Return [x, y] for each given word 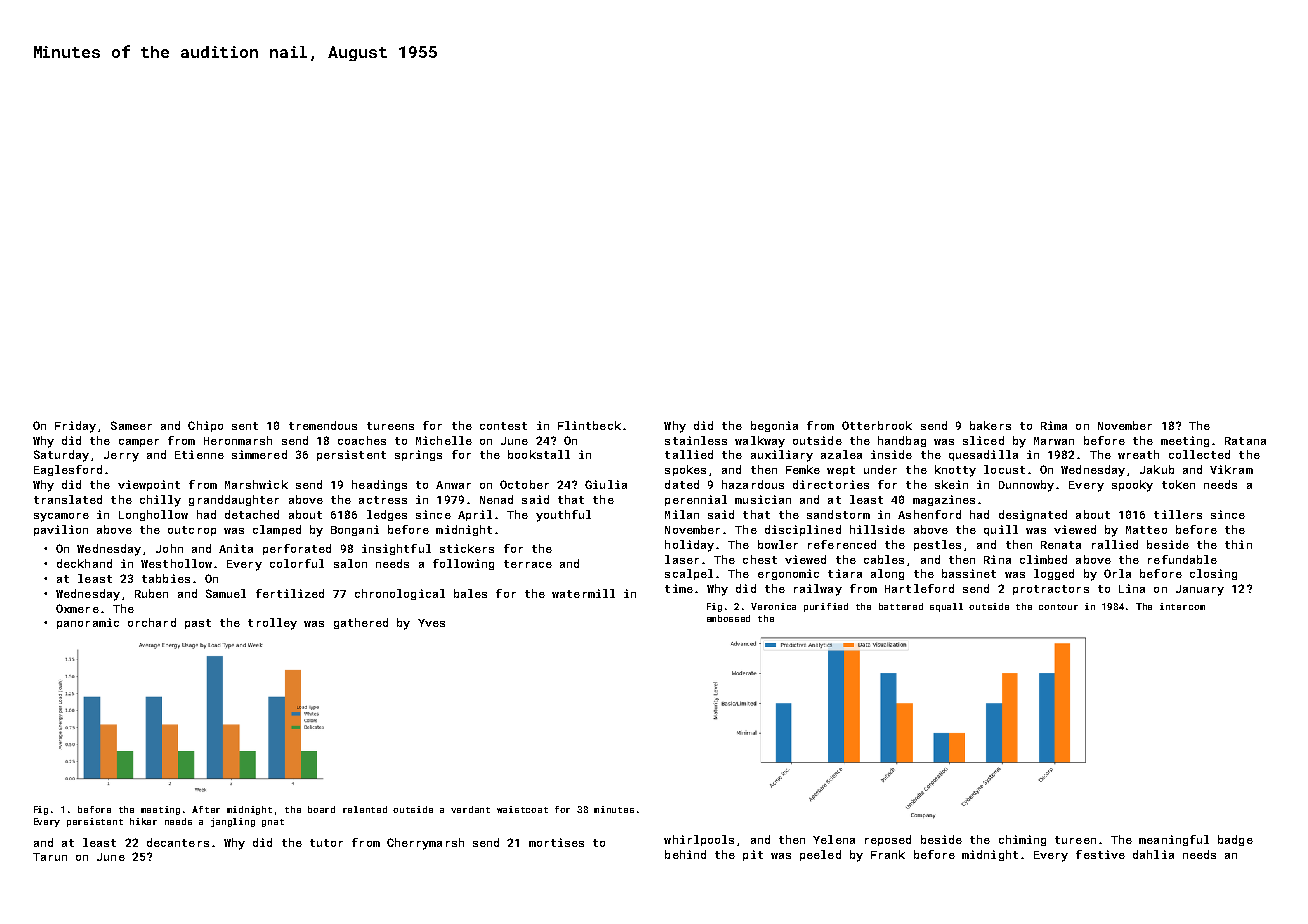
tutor [326, 843]
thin [1238, 544]
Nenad [496, 499]
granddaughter [234, 500]
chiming [1022, 840]
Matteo [1146, 530]
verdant [470, 809]
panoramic [88, 623]
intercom [1182, 606]
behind [685, 854]
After [206, 809]
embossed [728, 618]
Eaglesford [68, 470]
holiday [689, 546]
